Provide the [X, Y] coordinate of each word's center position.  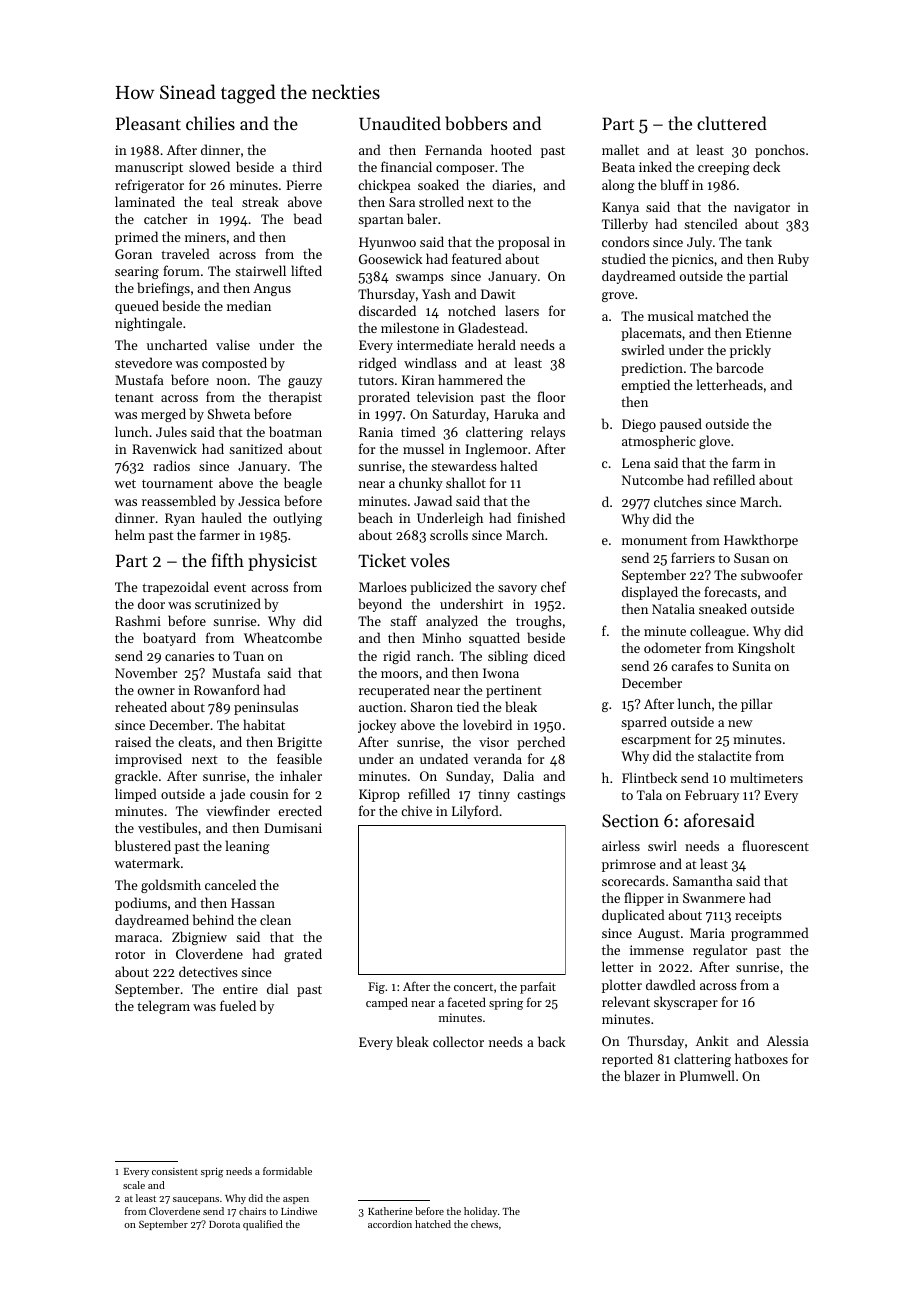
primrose [629, 865]
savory [517, 590]
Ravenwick [164, 448]
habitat [264, 724]
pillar [756, 705]
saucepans [196, 1200]
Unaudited [400, 123]
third [307, 166]
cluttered [732, 123]
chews [484, 1224]
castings [541, 795]
